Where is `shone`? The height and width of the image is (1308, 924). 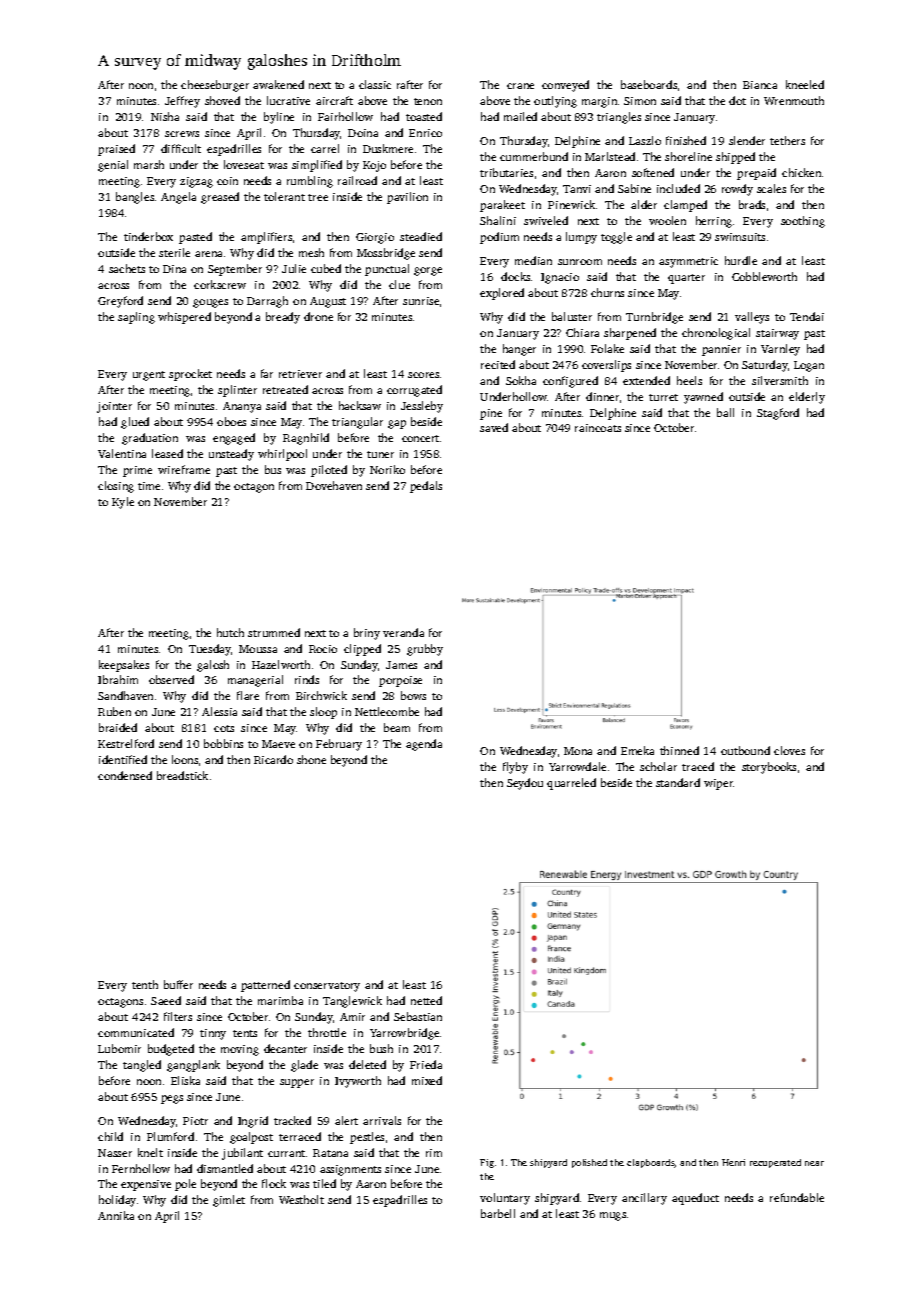
shone is located at coordinates (311, 759).
